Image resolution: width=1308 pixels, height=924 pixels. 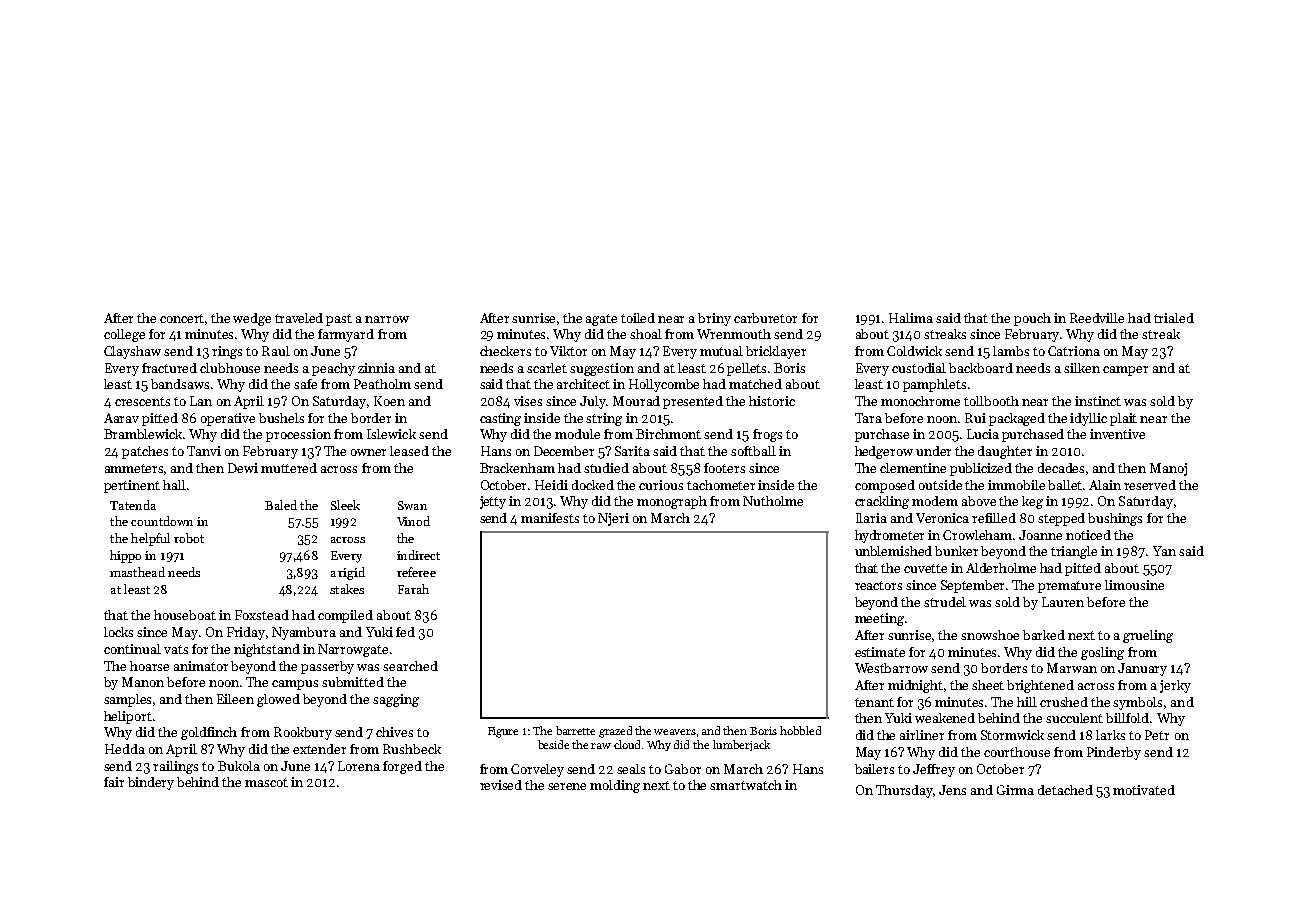 I want to click on bushings, so click(x=1115, y=519).
